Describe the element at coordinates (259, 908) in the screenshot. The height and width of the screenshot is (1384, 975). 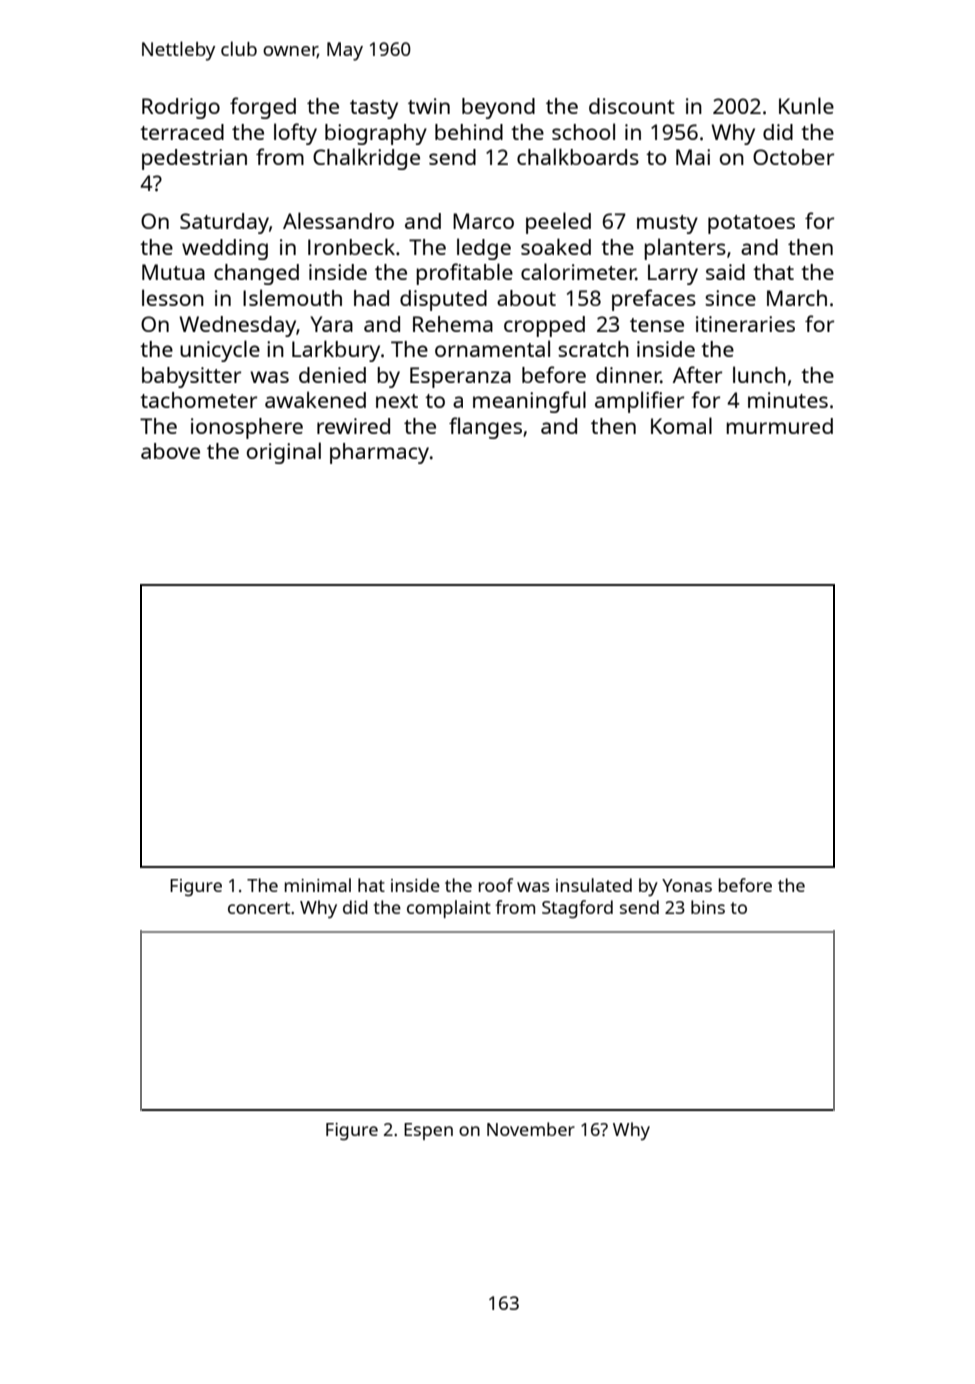
I see `concert` at that location.
